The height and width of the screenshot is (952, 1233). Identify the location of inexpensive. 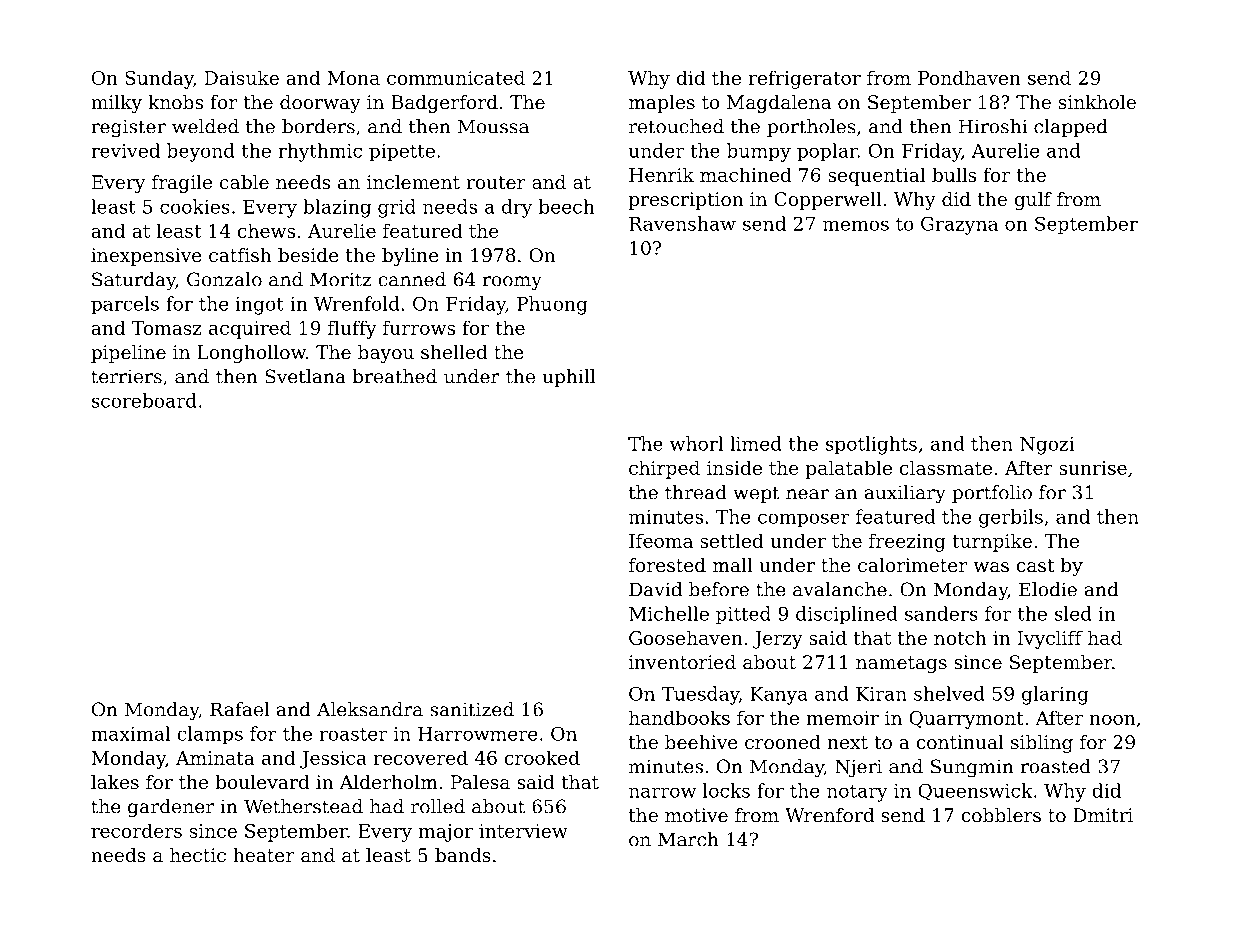
(146, 257).
